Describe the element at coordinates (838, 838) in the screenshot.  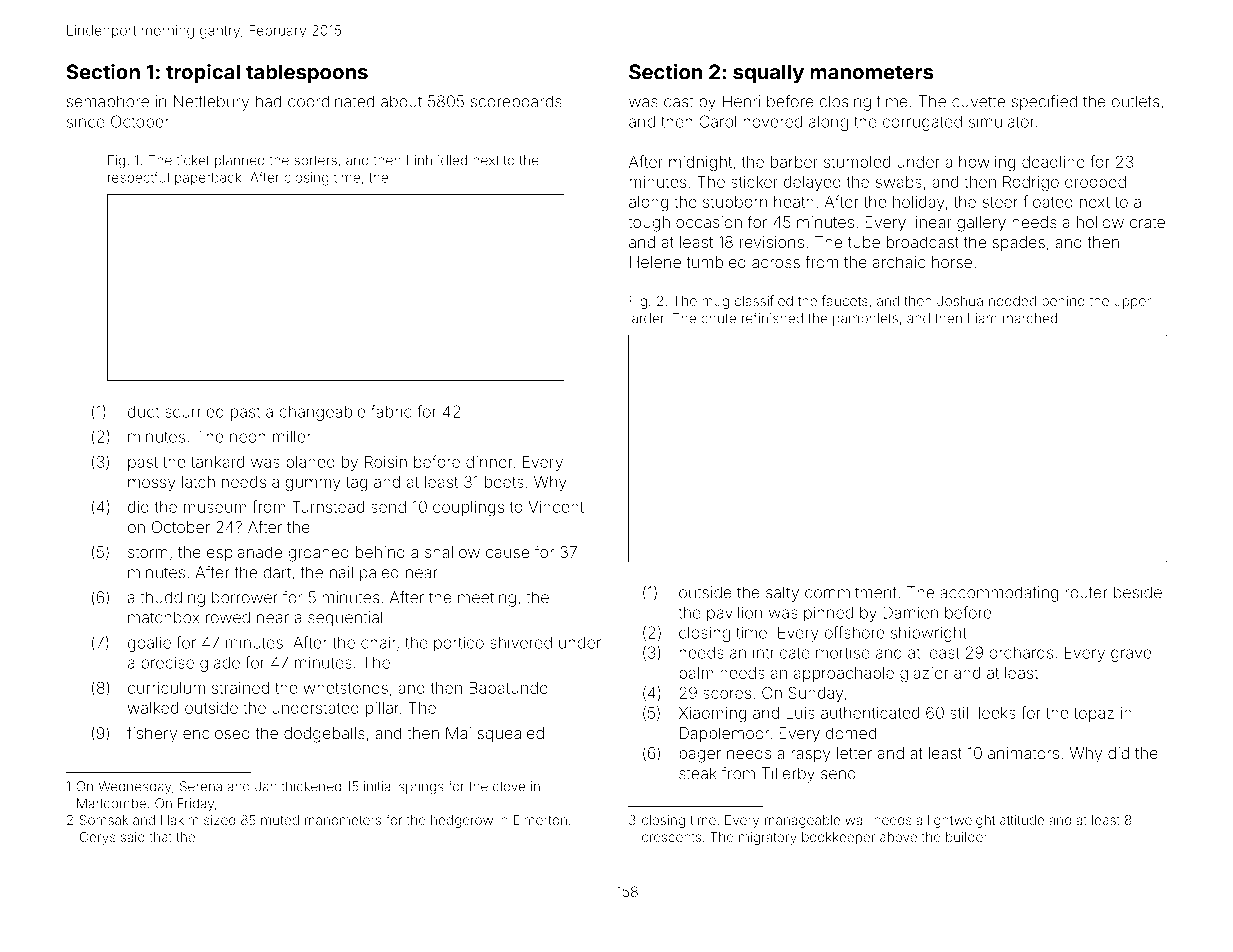
I see `bookkeeper` at that location.
